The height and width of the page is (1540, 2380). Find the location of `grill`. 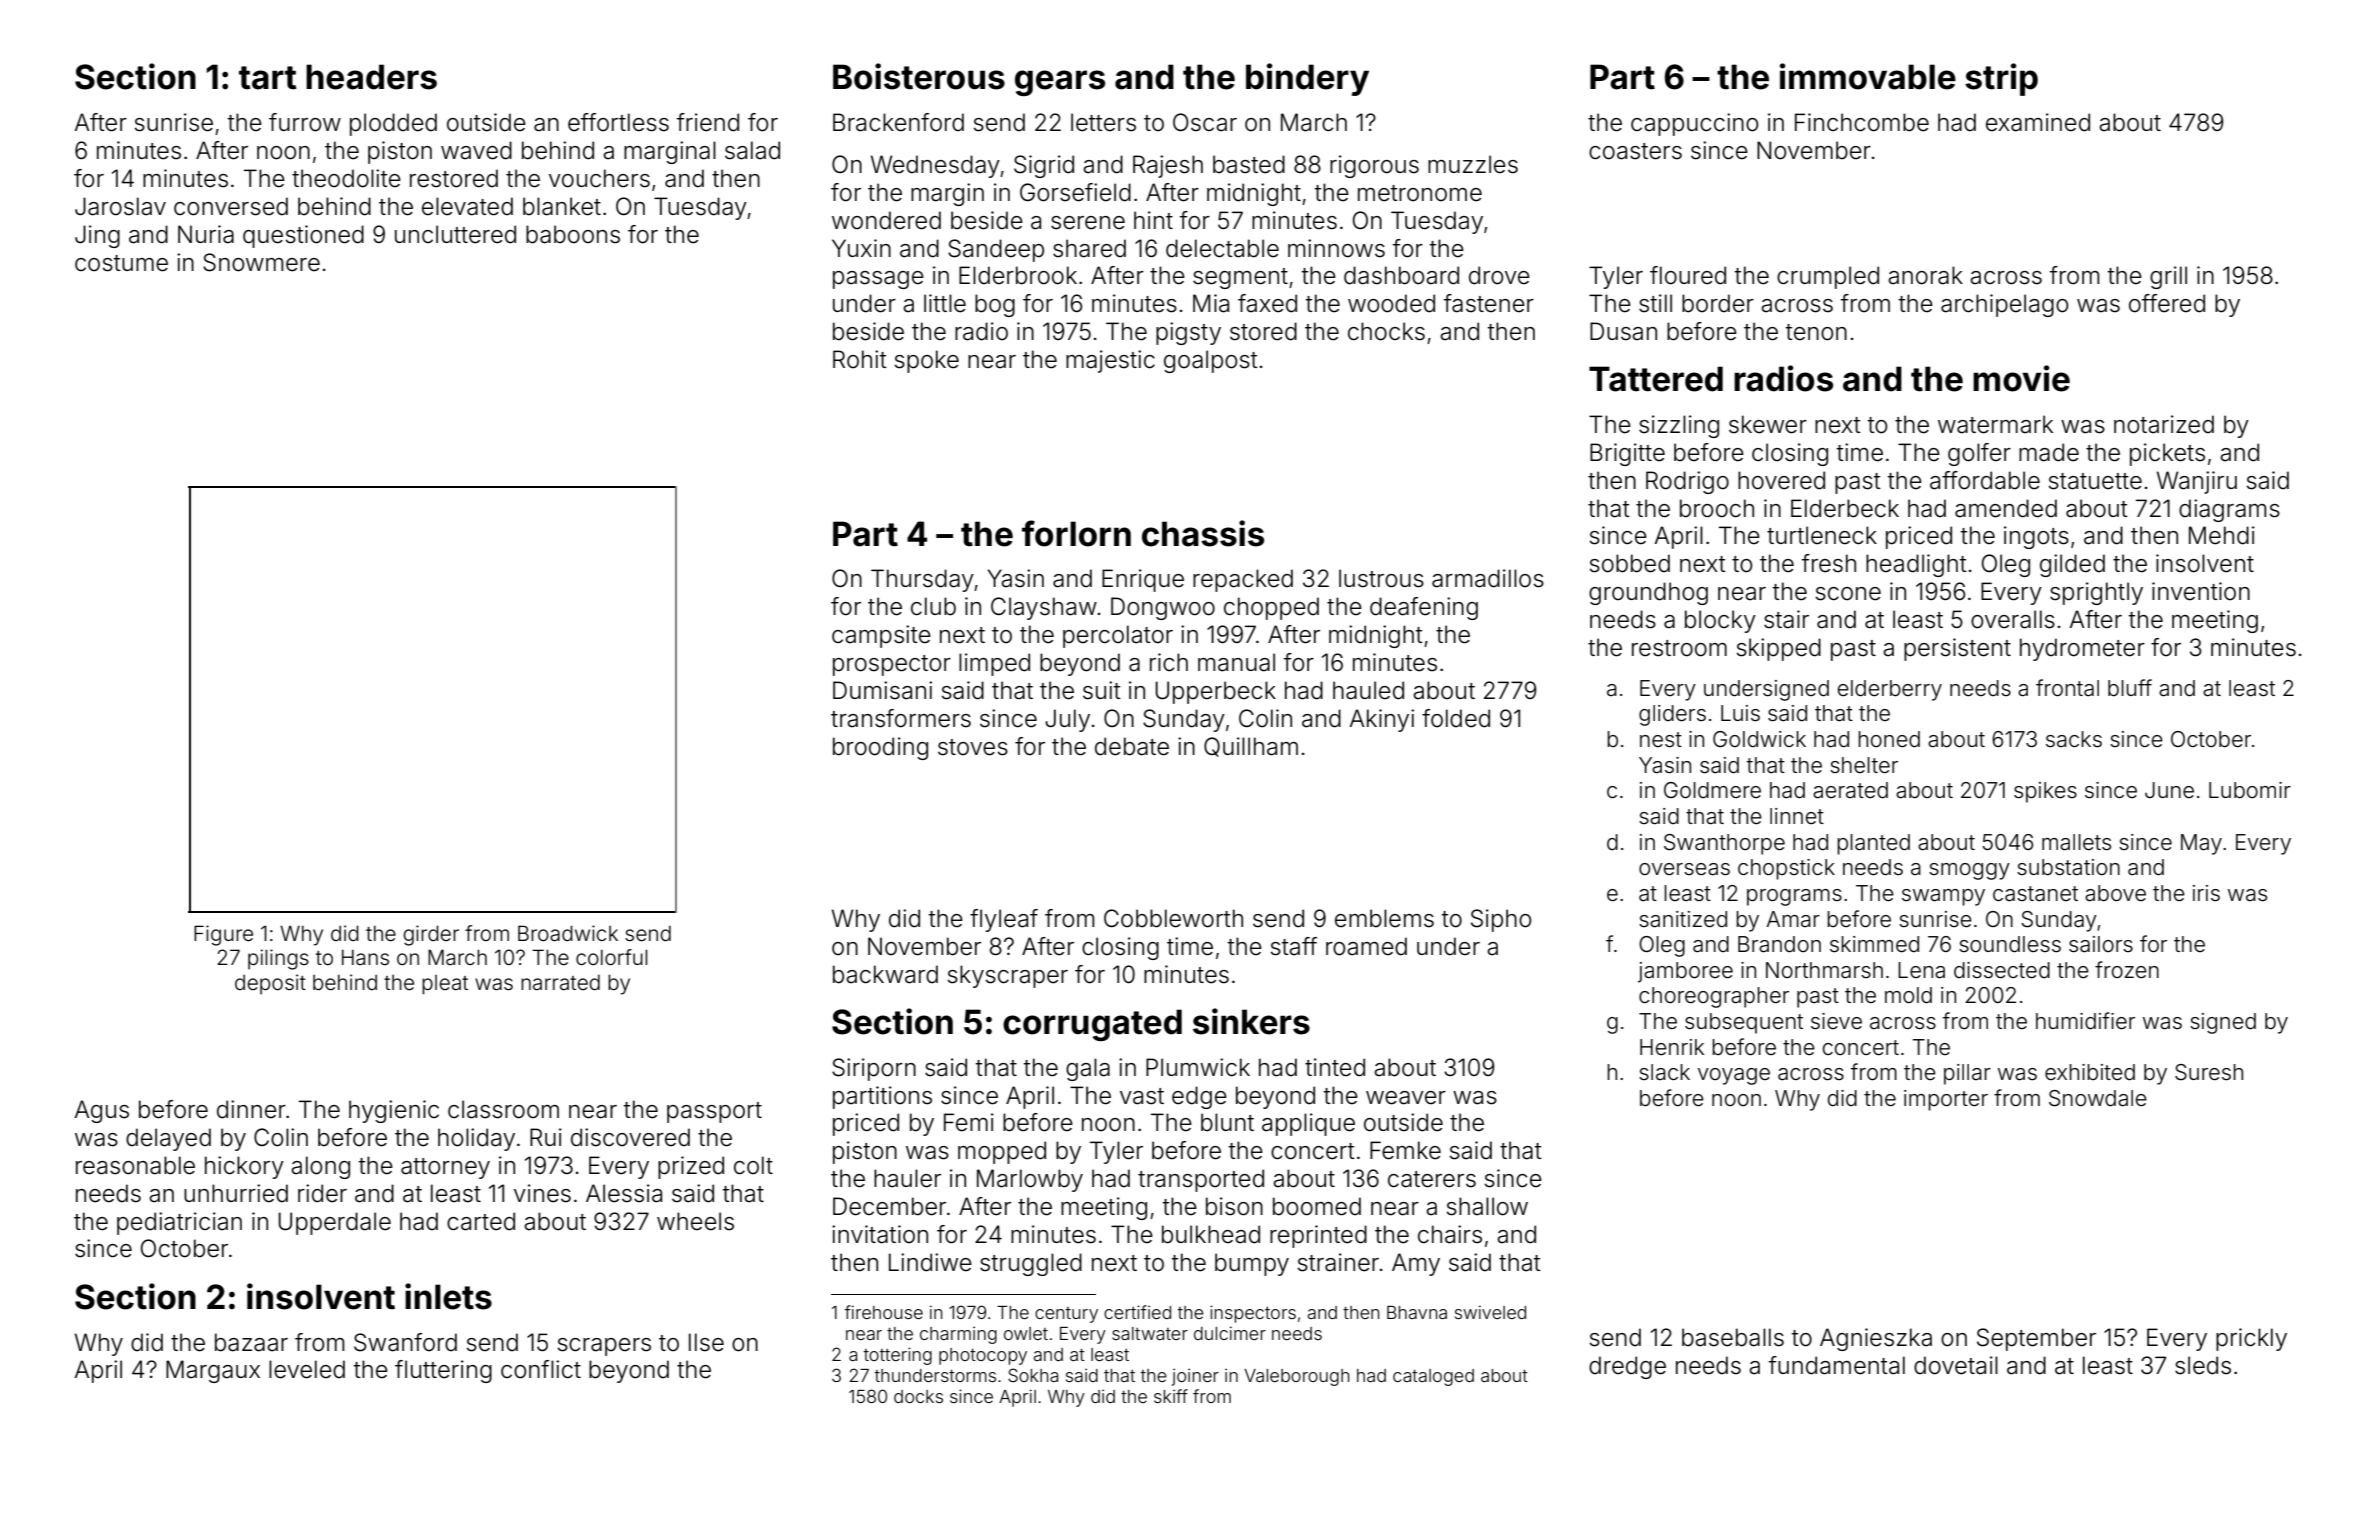

grill is located at coordinates (2168, 277).
